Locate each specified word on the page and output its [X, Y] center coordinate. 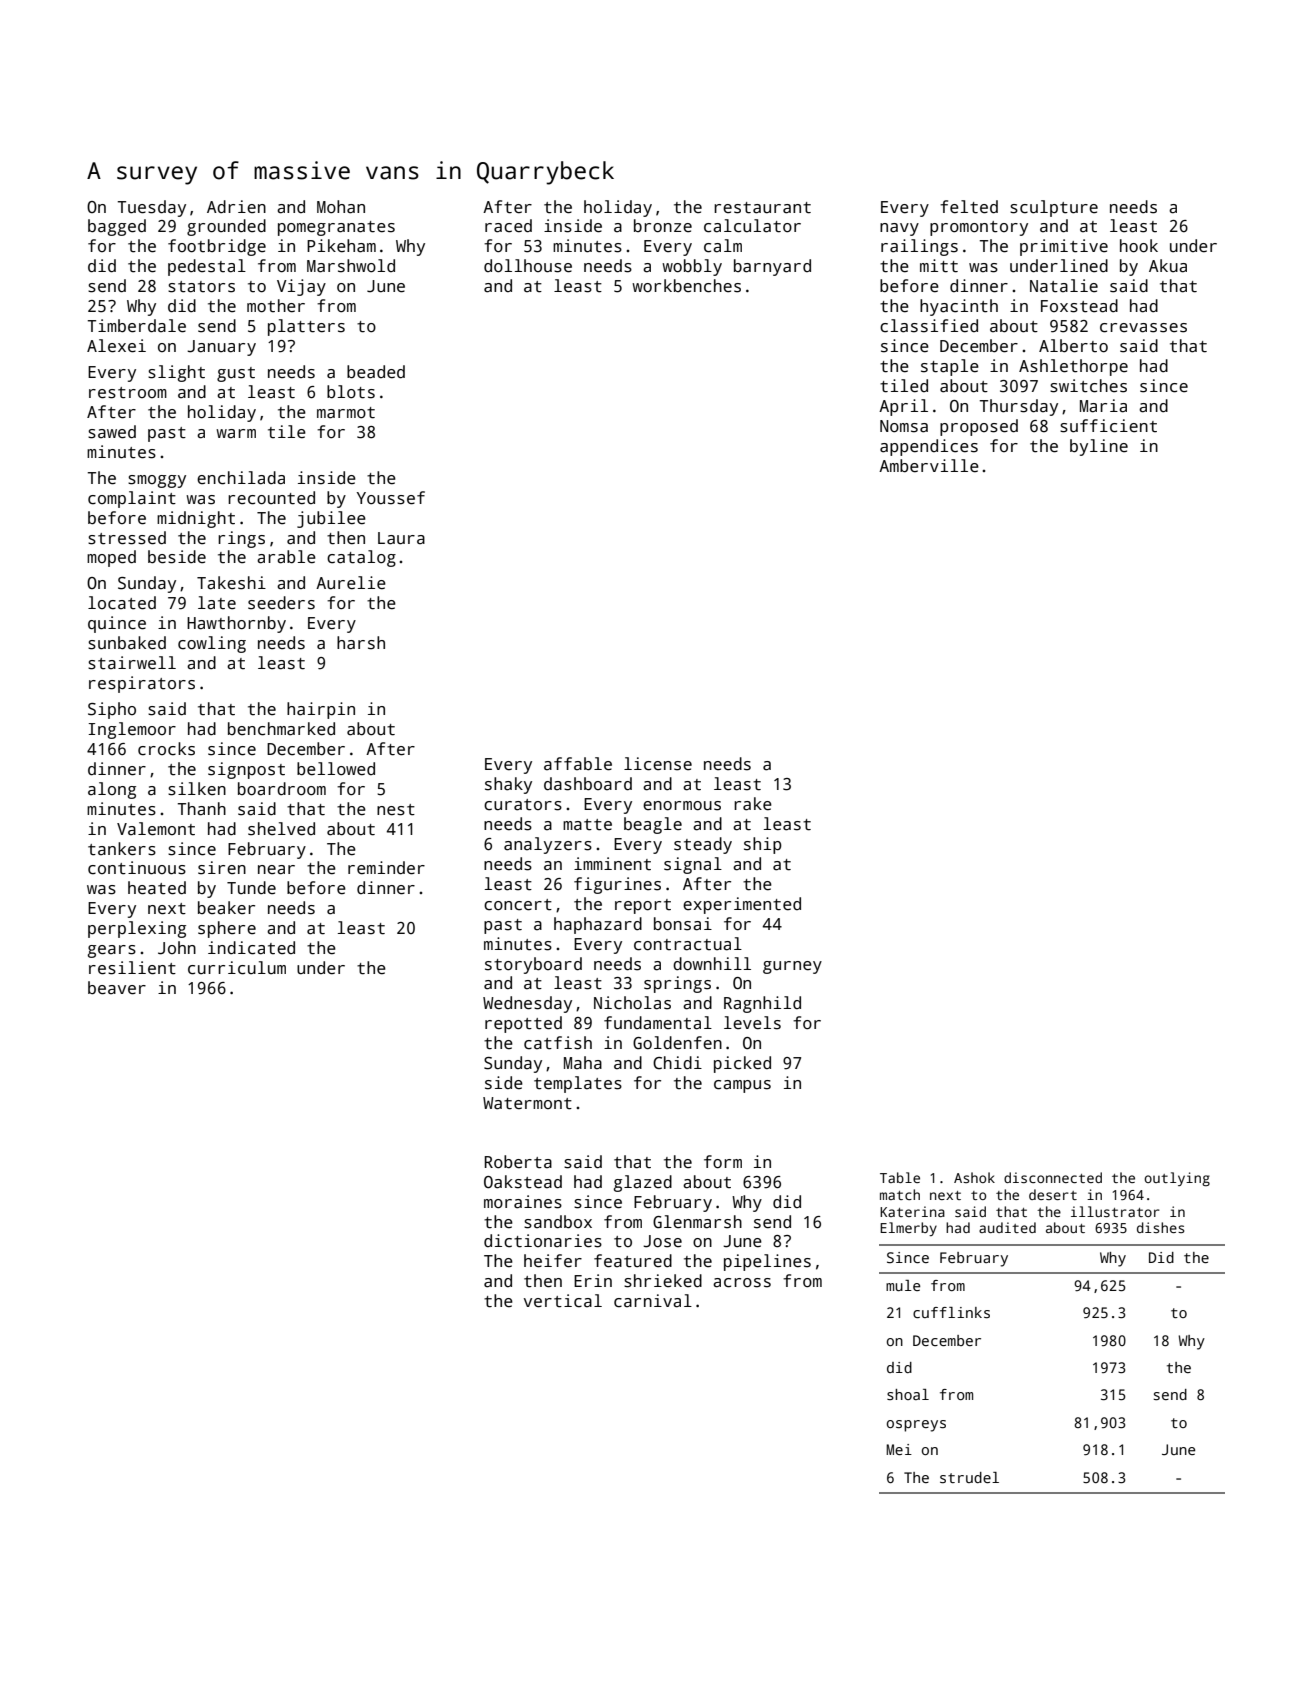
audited [1007, 1227]
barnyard [772, 267]
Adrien [236, 207]
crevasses [1143, 328]
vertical [563, 1301]
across [742, 1283]
